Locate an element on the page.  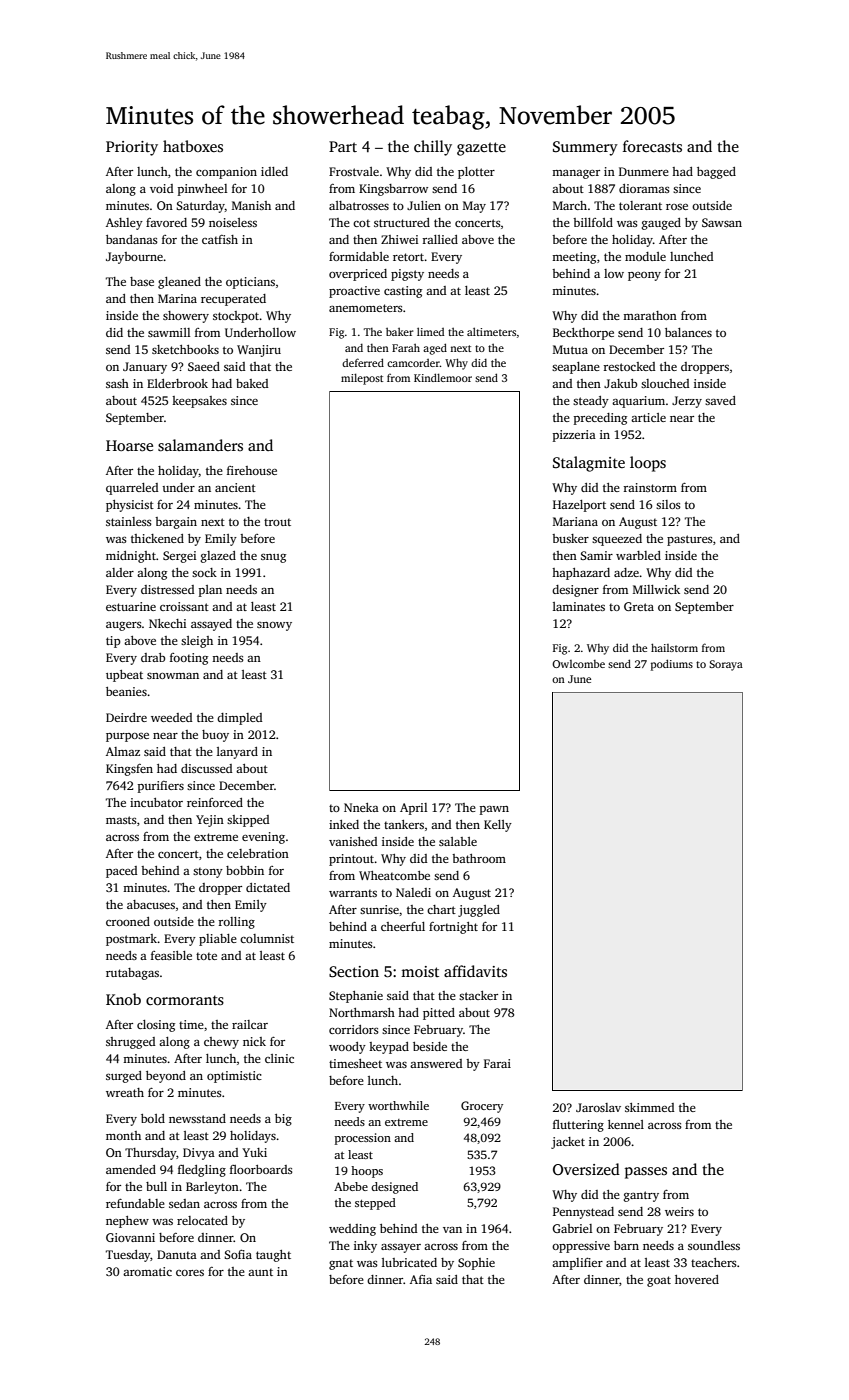
pitted is located at coordinates (439, 1014).
